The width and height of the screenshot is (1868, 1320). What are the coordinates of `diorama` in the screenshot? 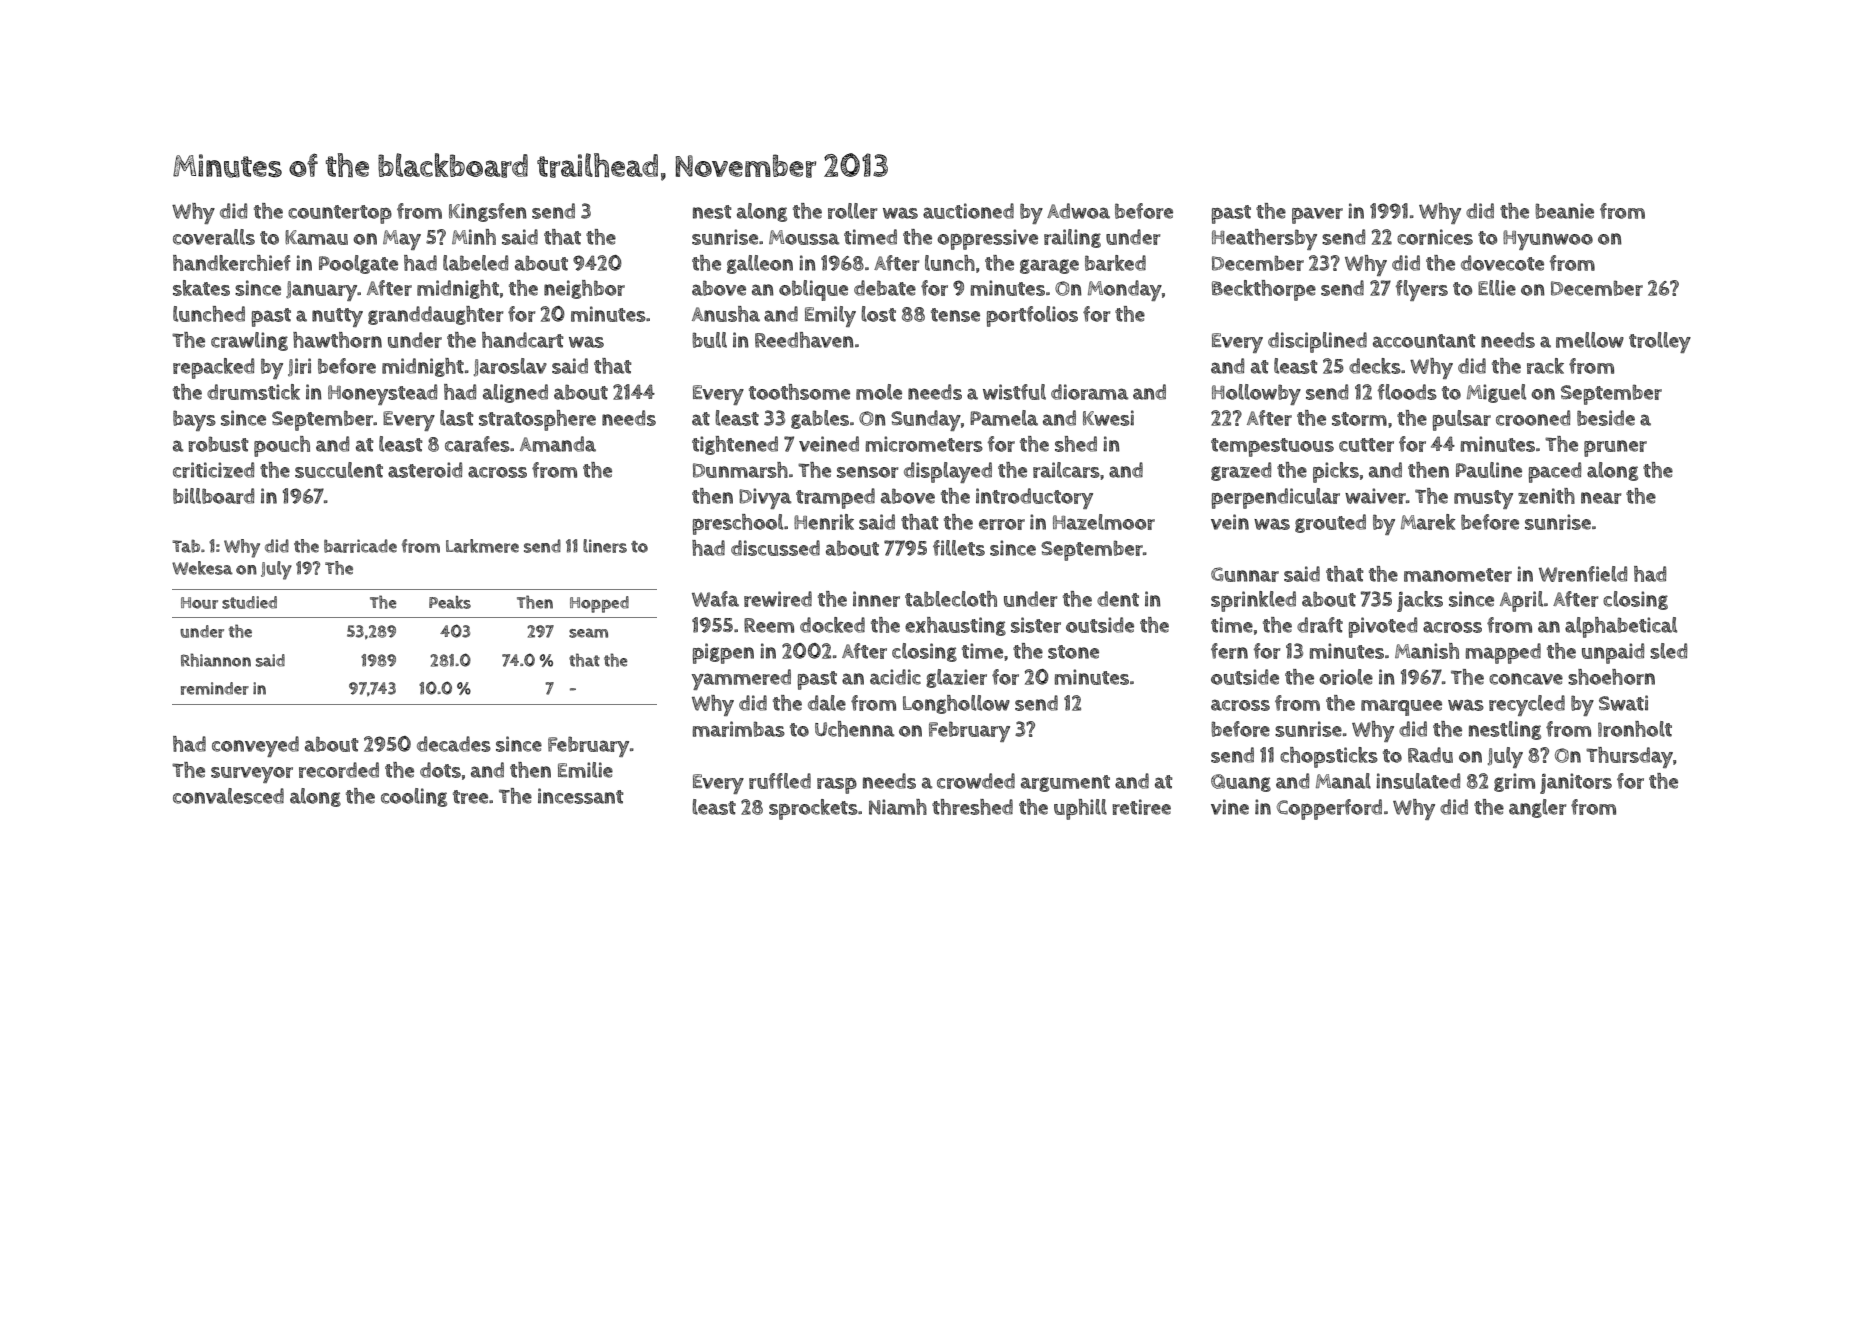 It's located at (1090, 392).
